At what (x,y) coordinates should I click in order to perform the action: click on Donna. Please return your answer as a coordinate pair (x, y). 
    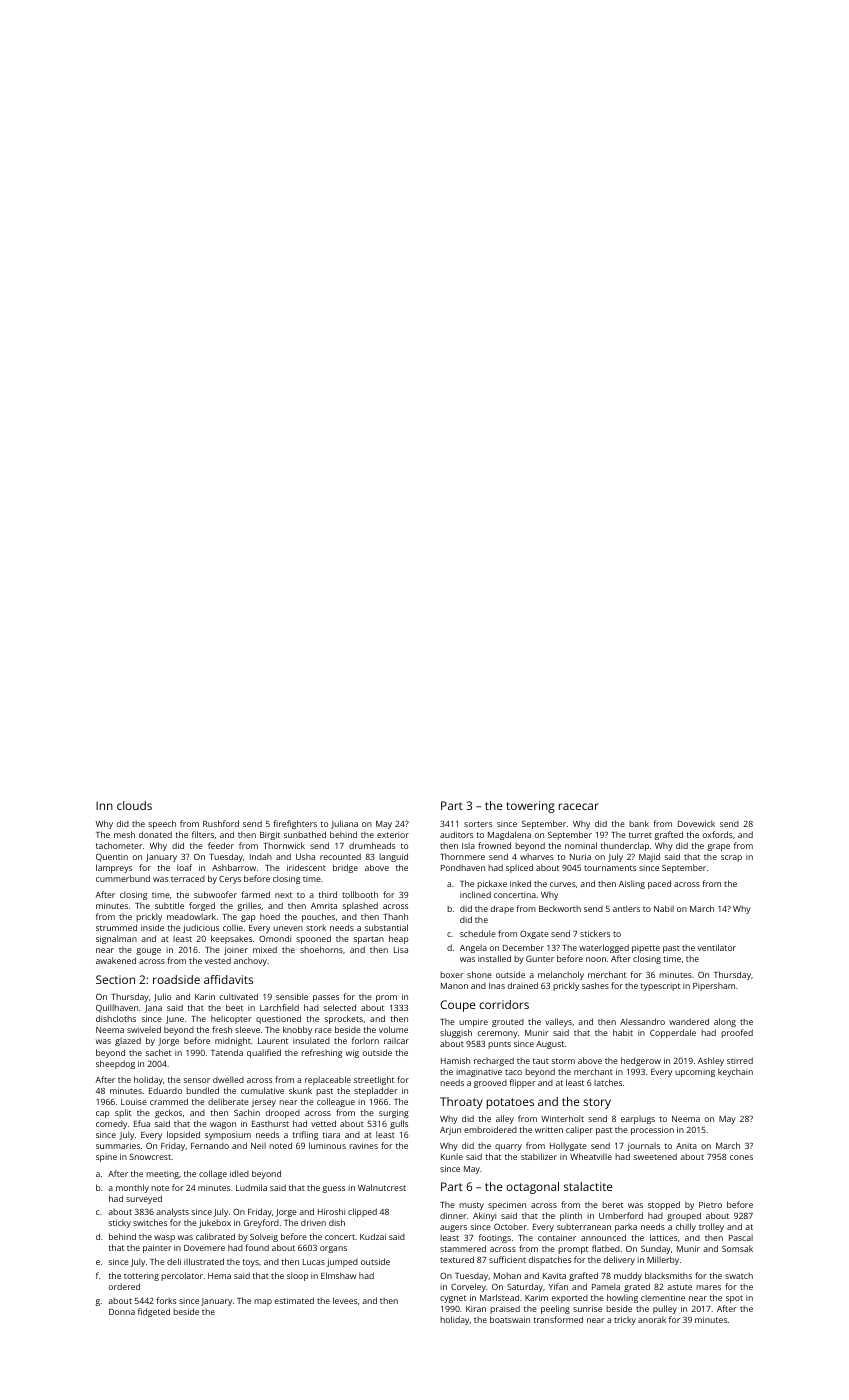
    Looking at the image, I should click on (122, 1312).
